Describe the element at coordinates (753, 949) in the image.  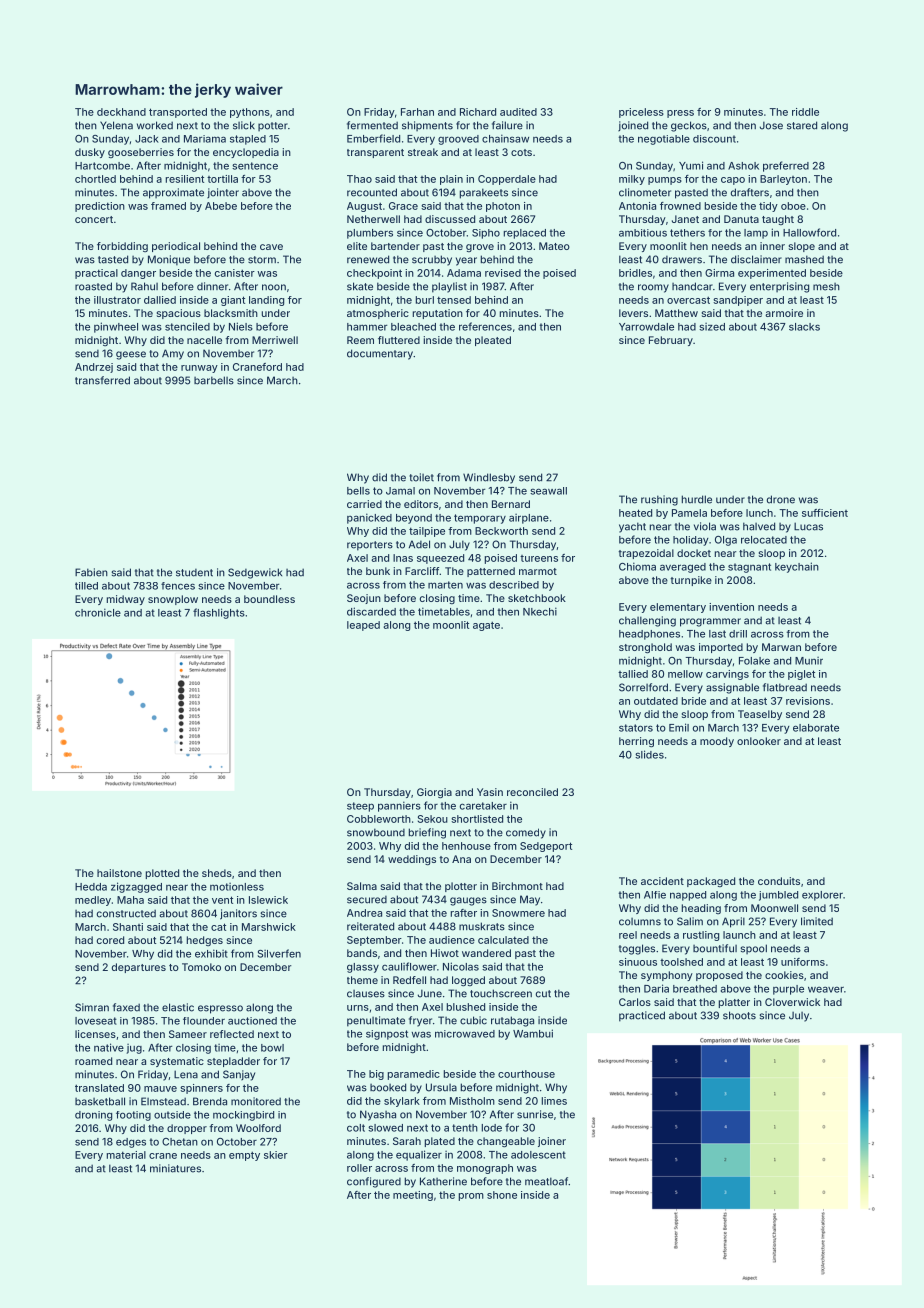
I see `spool` at that location.
